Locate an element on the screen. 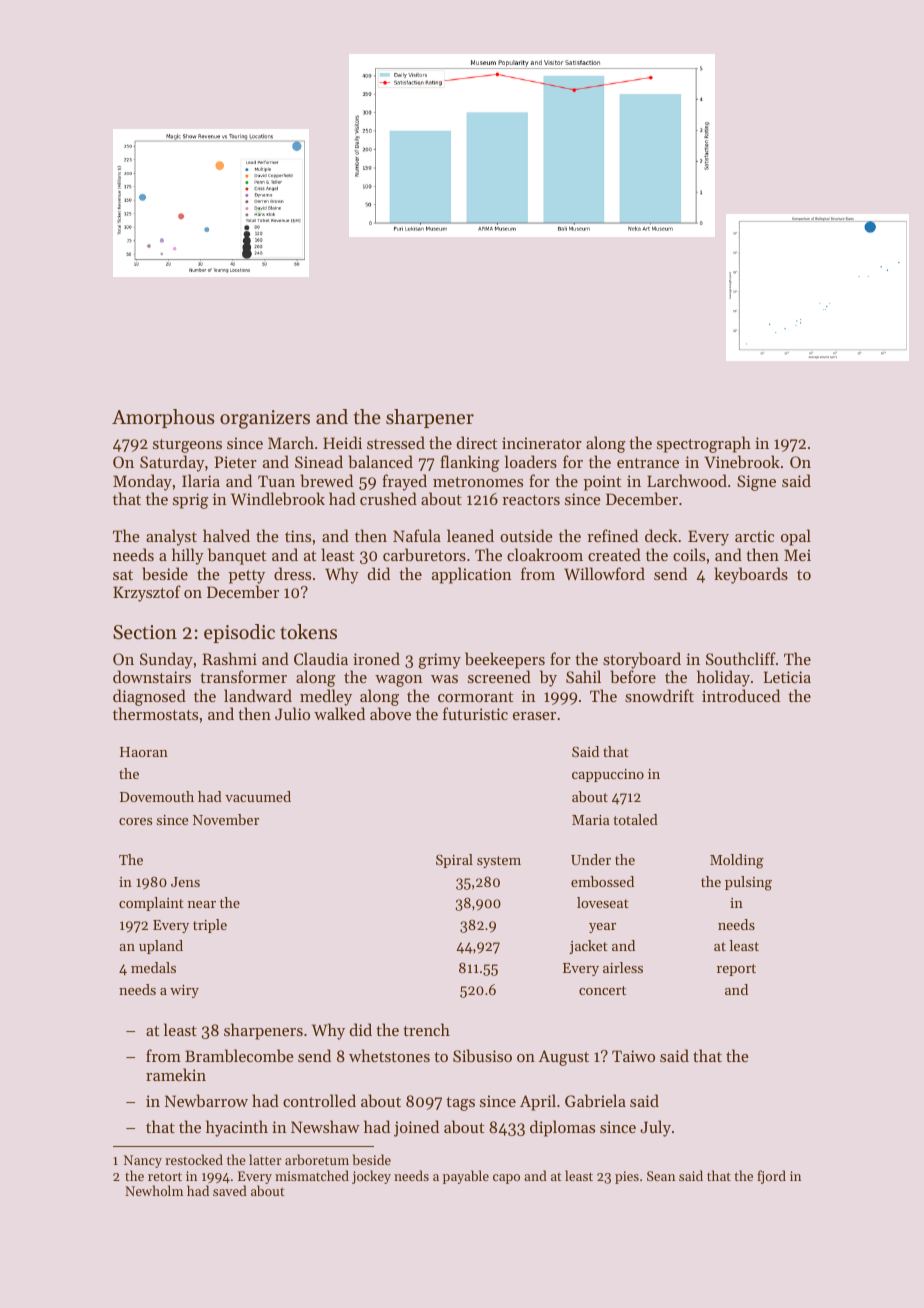 This screenshot has width=924, height=1308. Jens is located at coordinates (185, 882).
